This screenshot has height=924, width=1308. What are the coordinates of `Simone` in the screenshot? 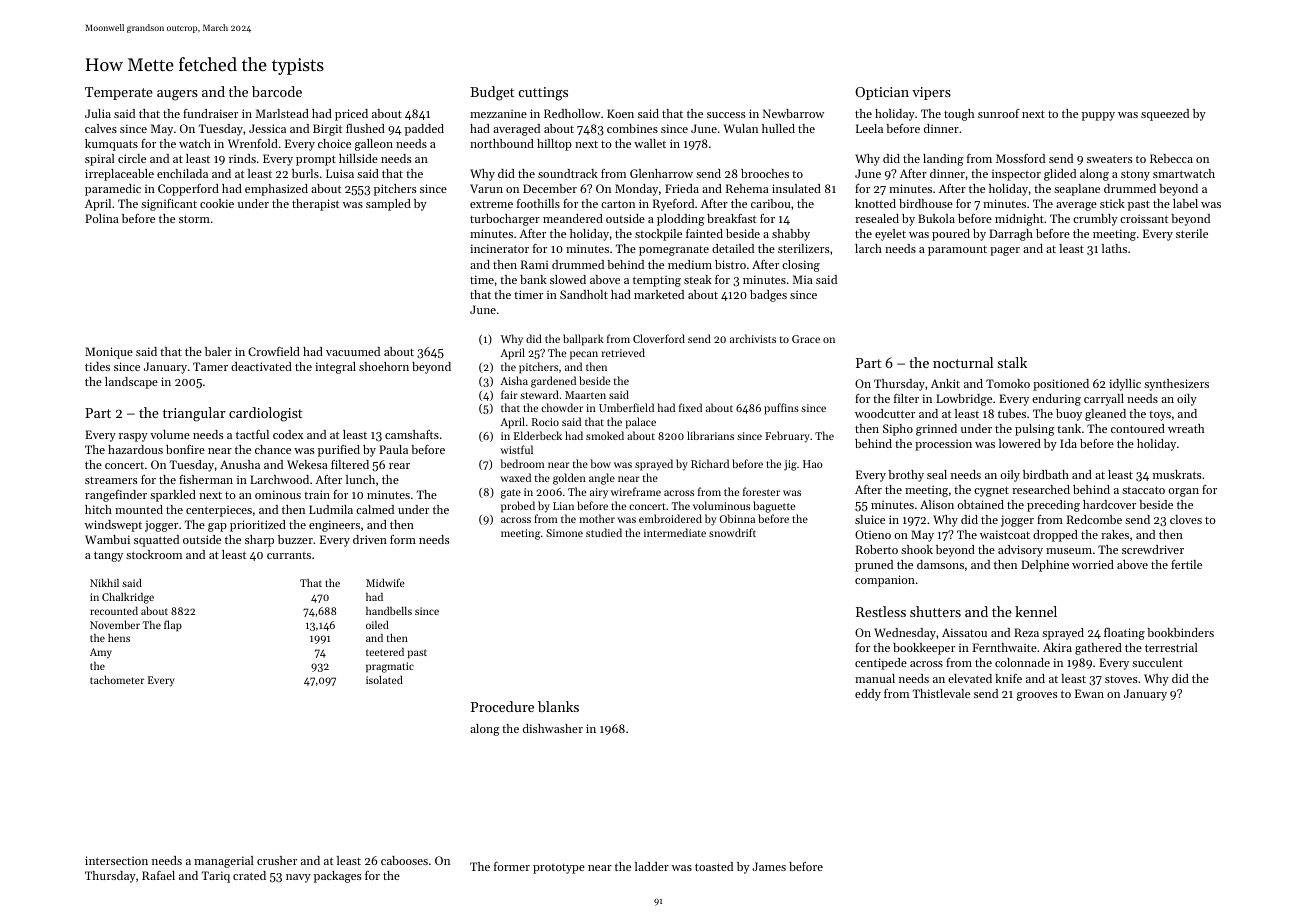 It's located at (564, 533).
